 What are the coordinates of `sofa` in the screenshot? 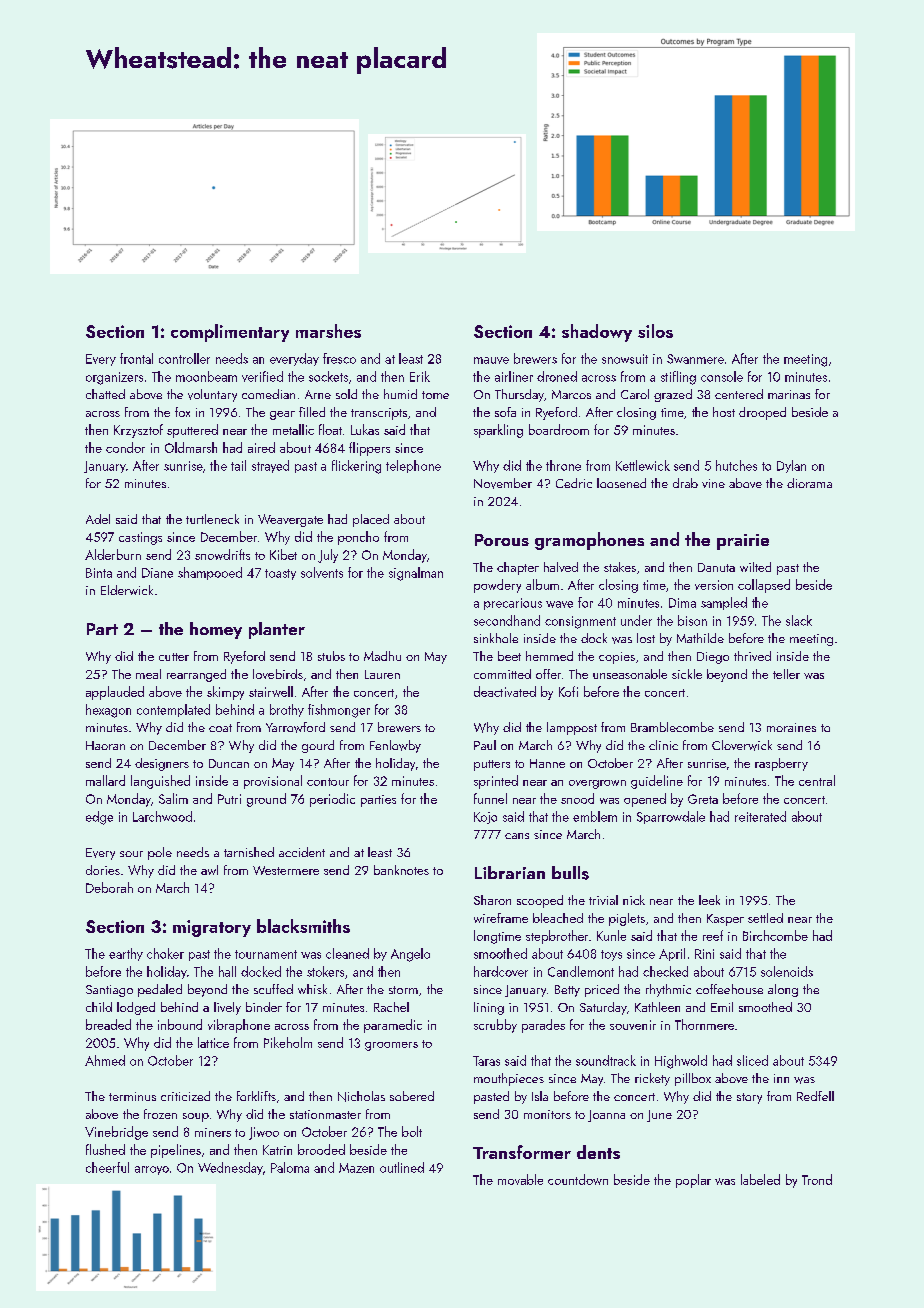 It's located at (505, 412).
